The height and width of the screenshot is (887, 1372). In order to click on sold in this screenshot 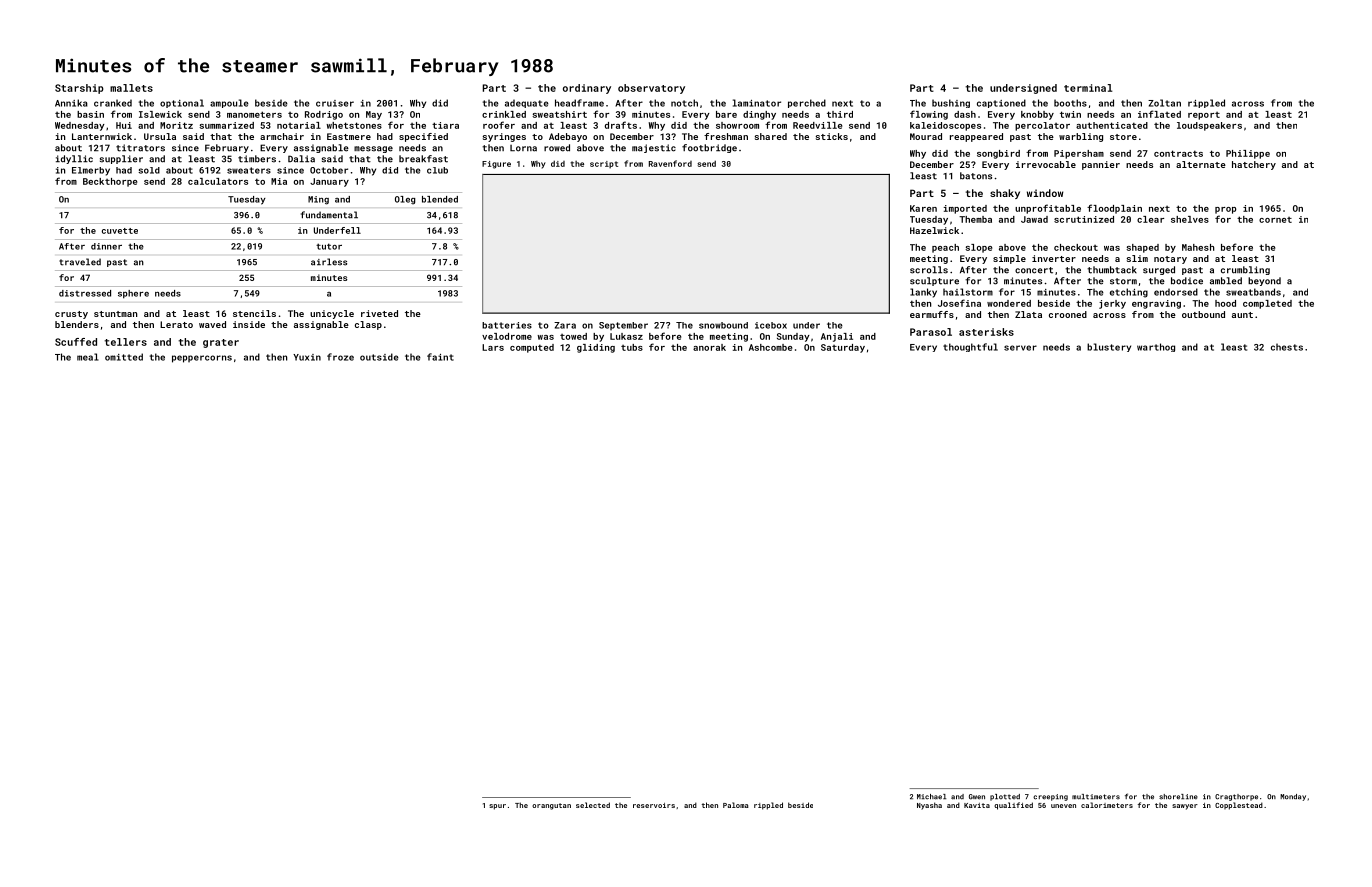, I will do `click(149, 170)`.
